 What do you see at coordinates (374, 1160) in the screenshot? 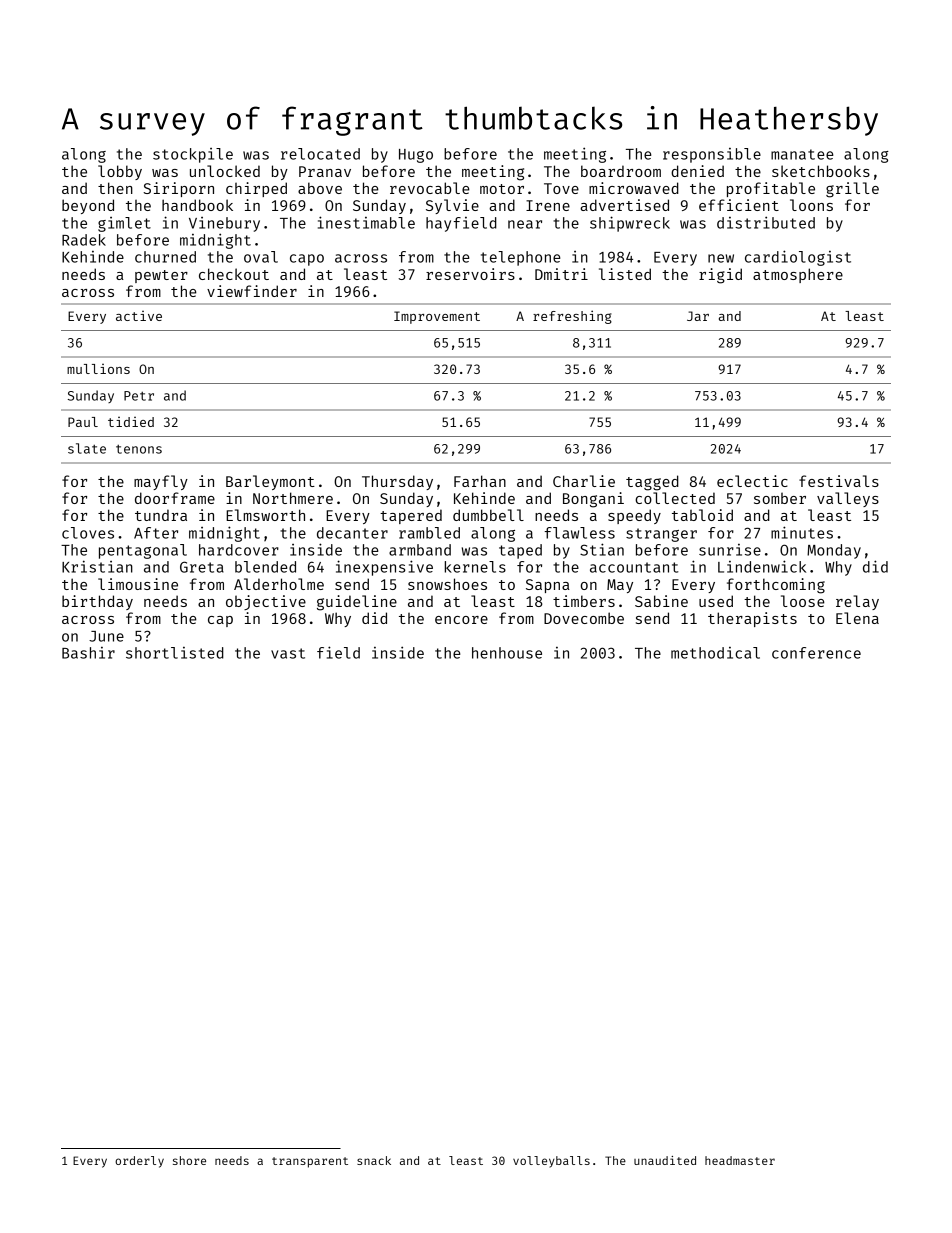
I see `snack` at bounding box center [374, 1160].
